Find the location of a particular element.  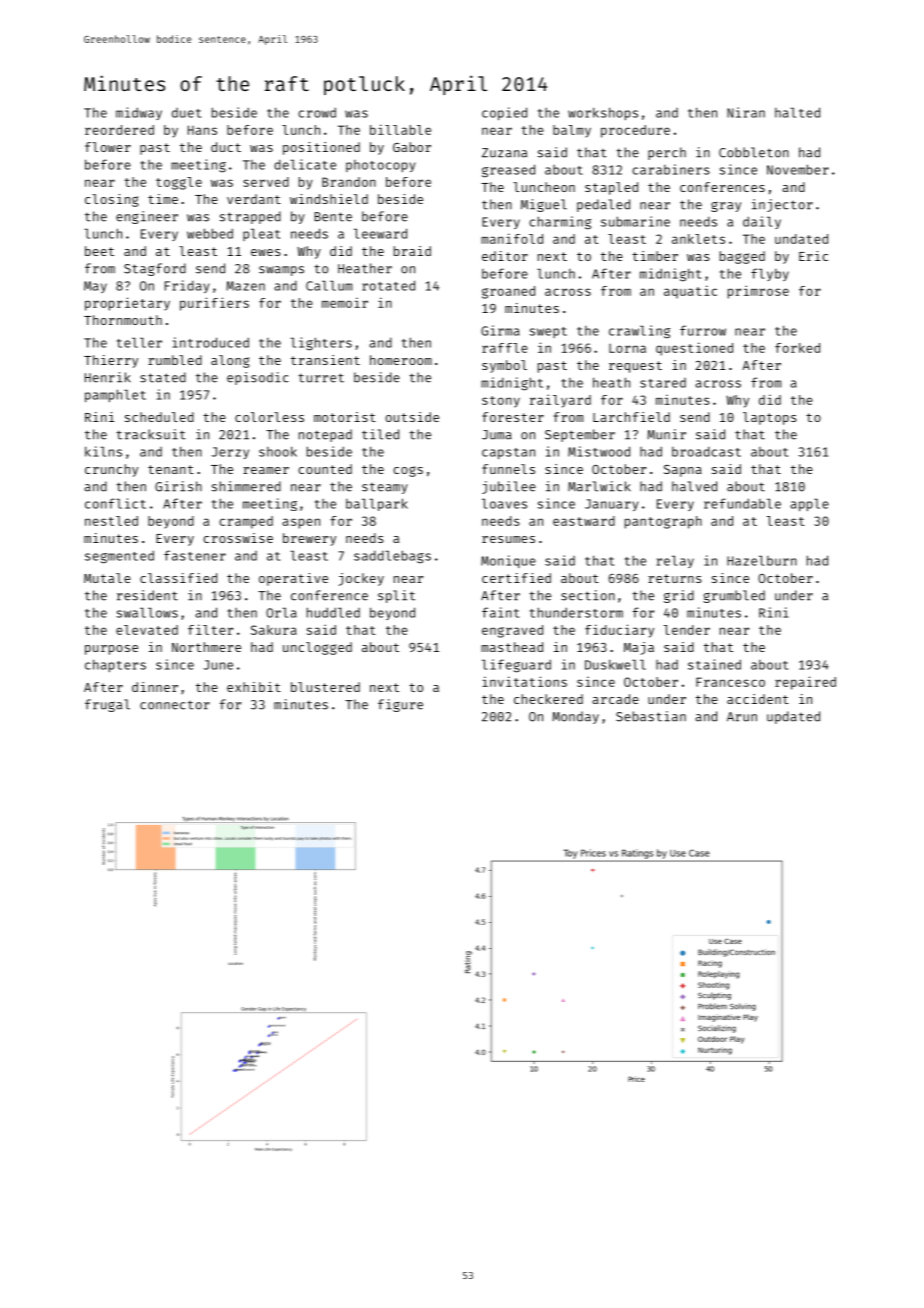

tenant is located at coordinates (171, 469).
